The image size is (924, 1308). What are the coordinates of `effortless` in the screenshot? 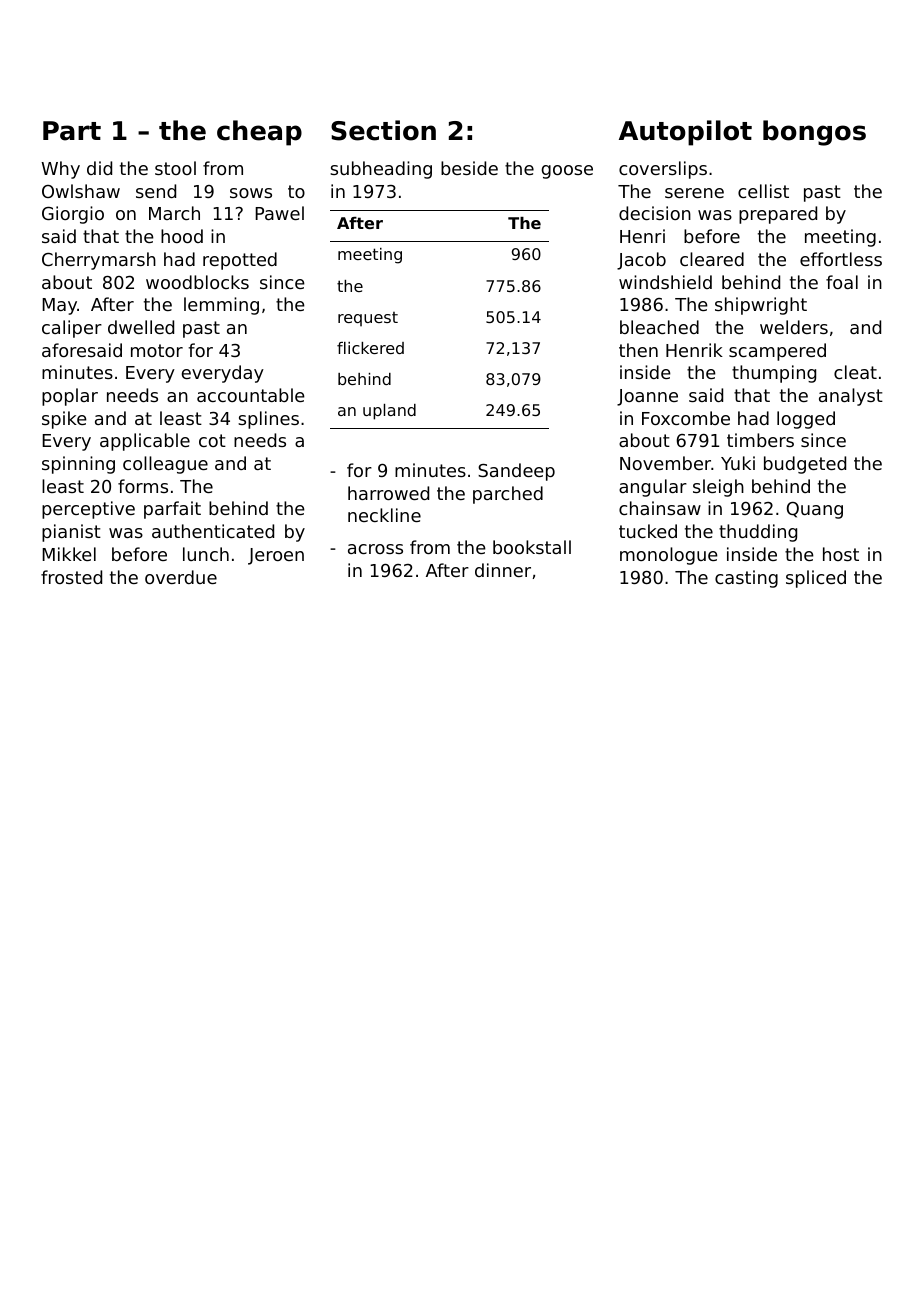 It's located at (841, 259).
